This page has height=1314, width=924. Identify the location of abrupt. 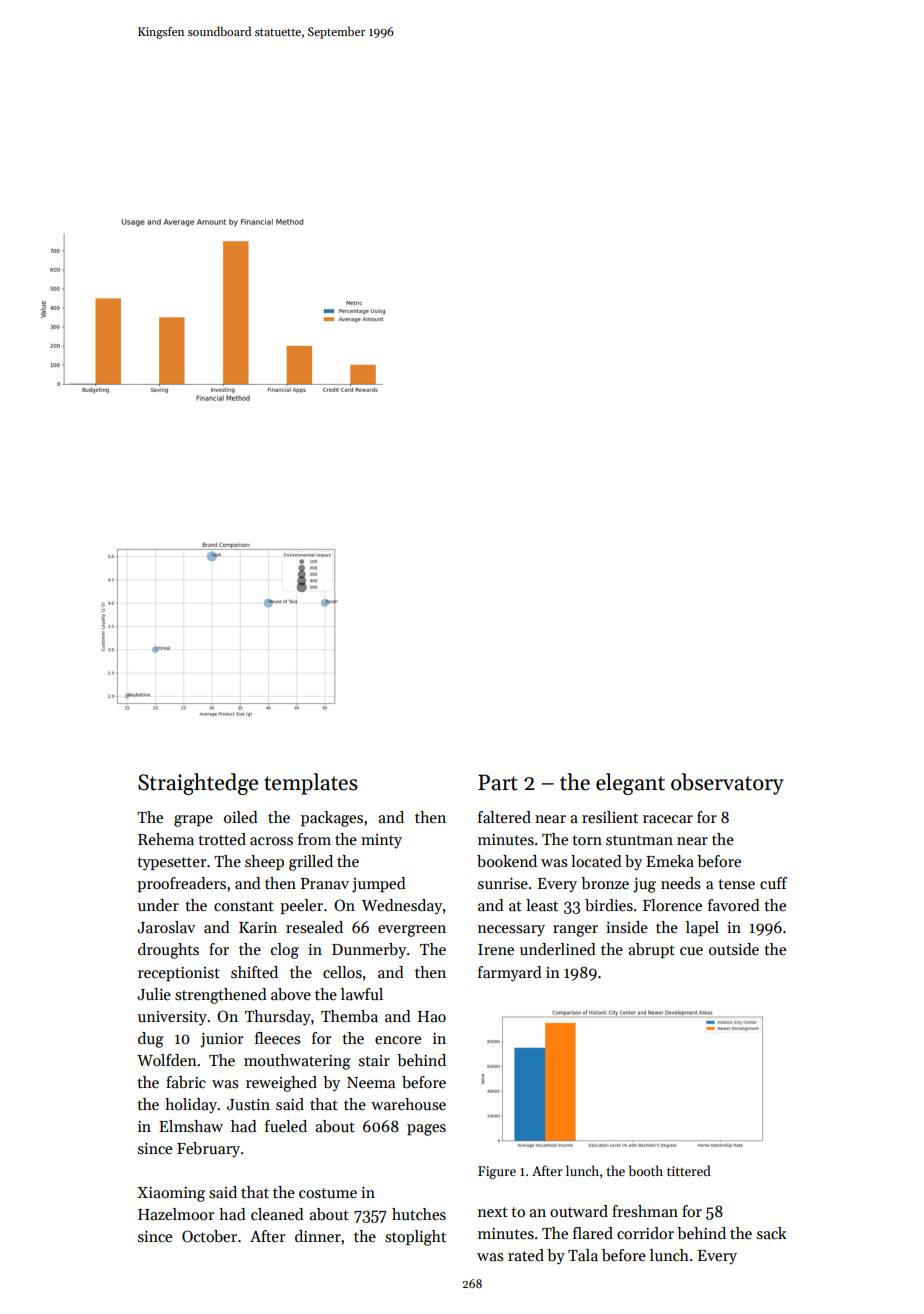
(651, 950).
